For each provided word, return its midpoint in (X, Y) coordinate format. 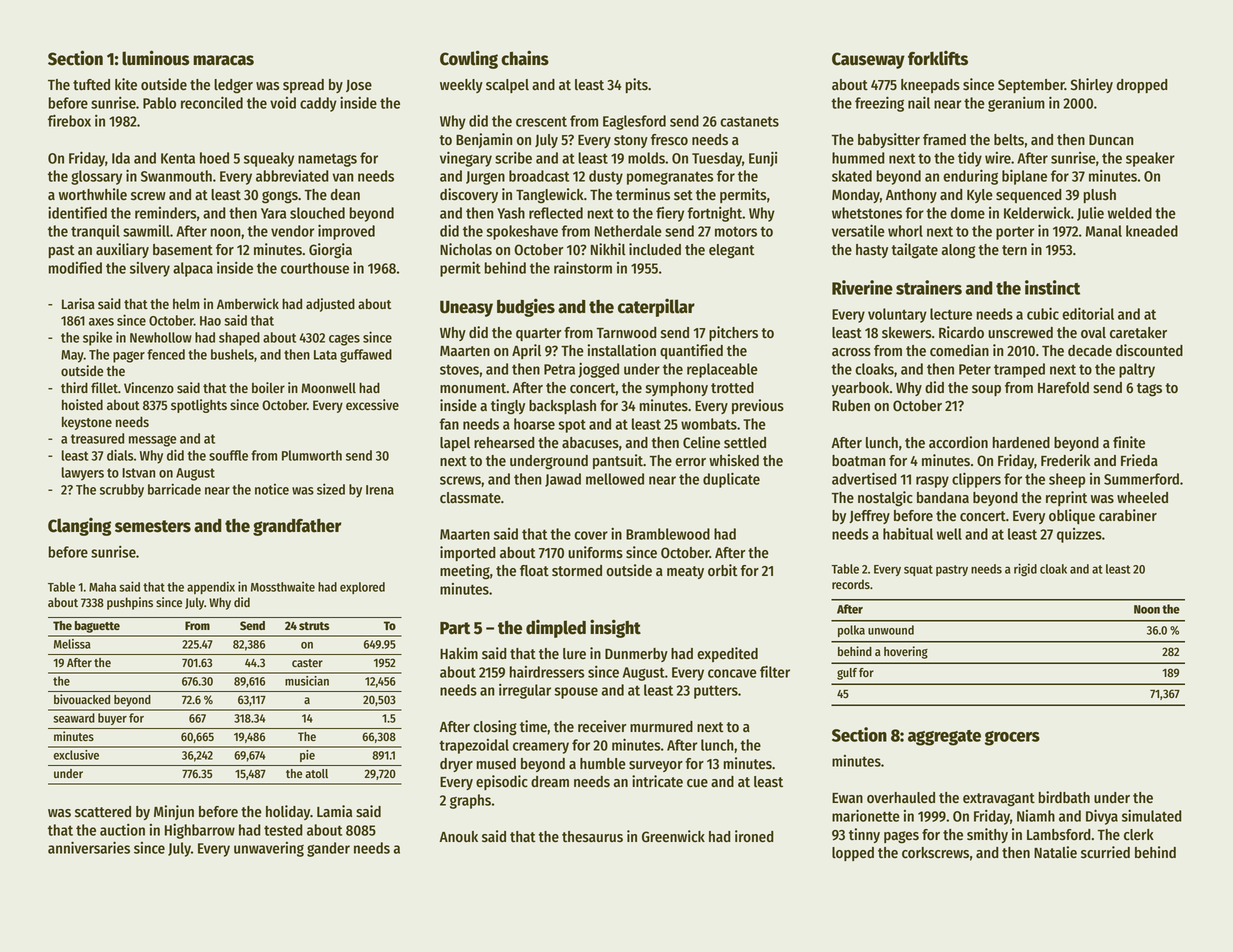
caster (307, 663)
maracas (223, 60)
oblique (1072, 516)
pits (637, 85)
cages (344, 340)
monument (473, 388)
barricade (174, 489)
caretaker (1138, 333)
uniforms (595, 552)
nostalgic (885, 499)
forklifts (938, 58)
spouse (576, 693)
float (534, 571)
